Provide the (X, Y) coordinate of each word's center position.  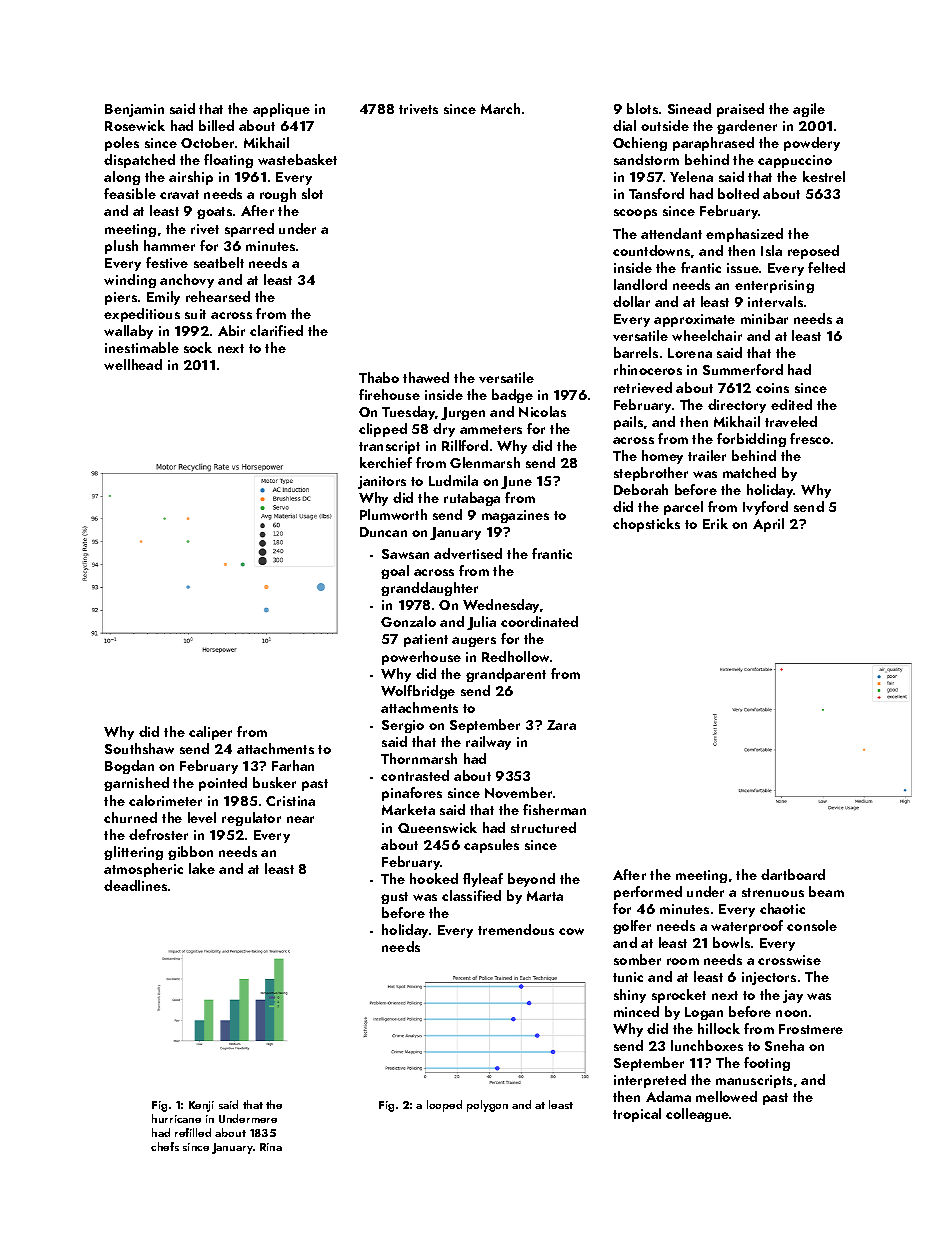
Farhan (293, 765)
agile (809, 110)
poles (122, 144)
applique (281, 110)
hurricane (176, 1118)
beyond (531, 880)
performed (648, 893)
